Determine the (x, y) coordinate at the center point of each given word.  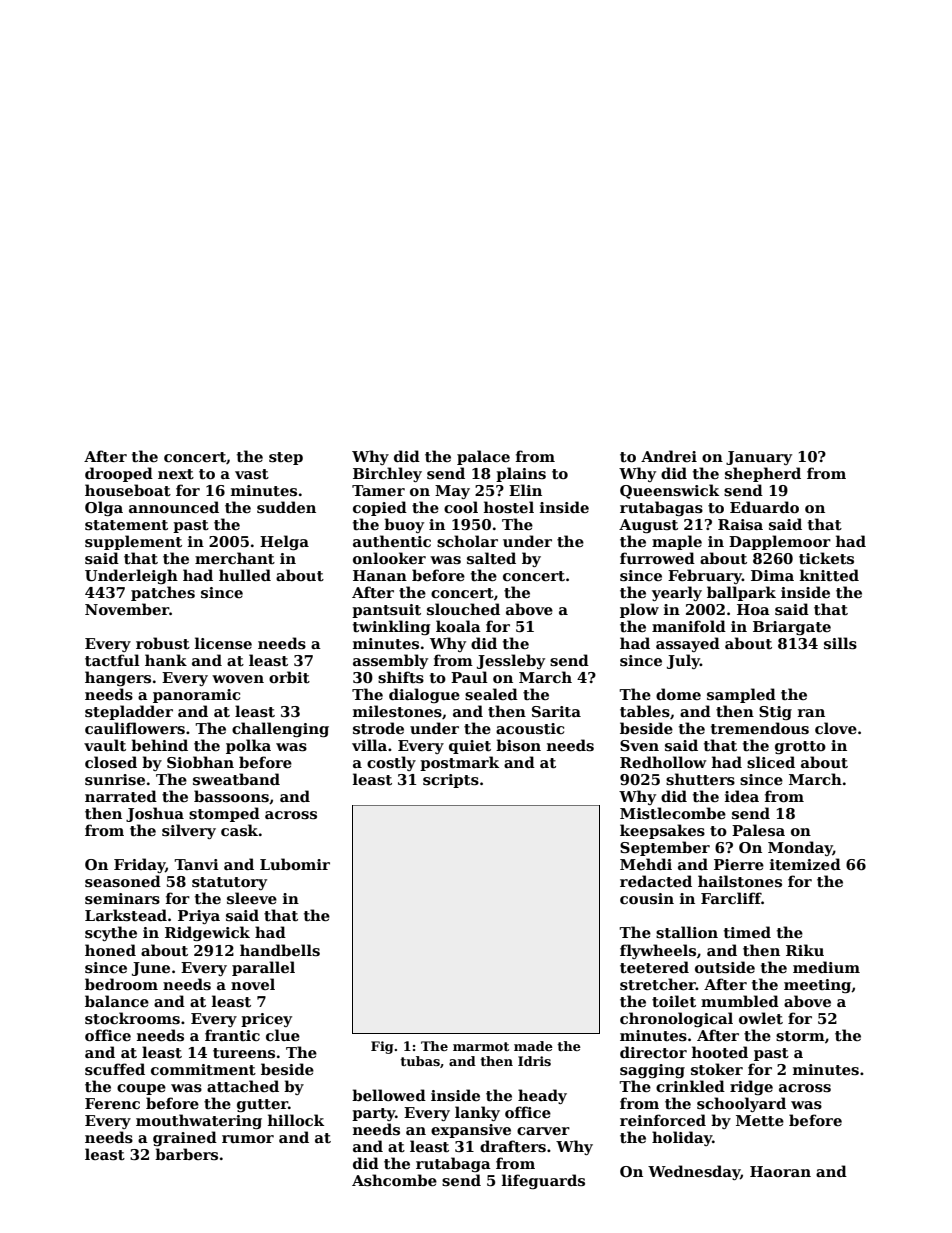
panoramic (196, 696)
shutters (700, 779)
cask (239, 830)
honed (110, 950)
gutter (262, 1105)
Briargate (792, 628)
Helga (284, 542)
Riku (805, 950)
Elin (525, 490)
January (759, 458)
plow (639, 610)
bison (518, 745)
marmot (481, 1046)
